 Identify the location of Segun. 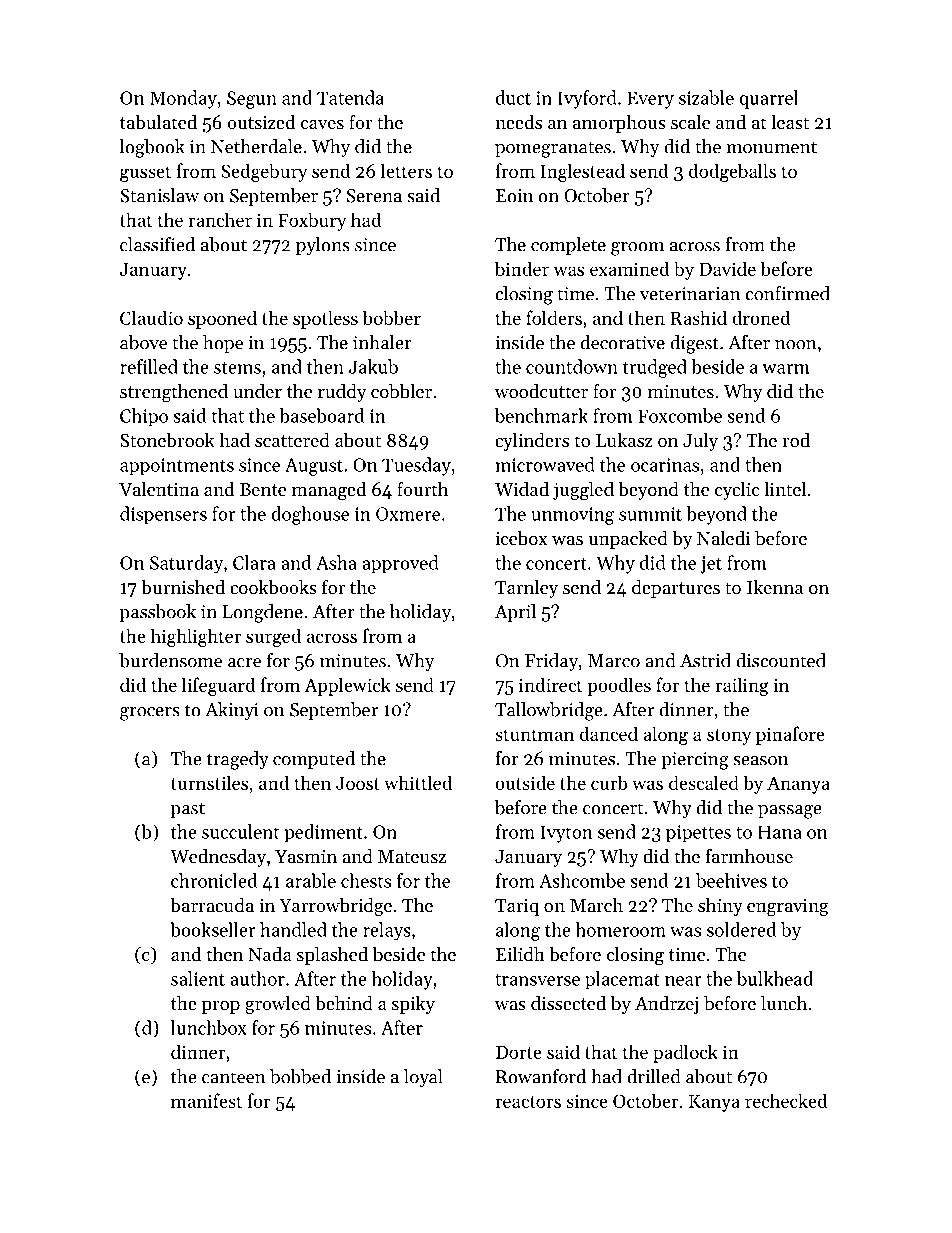
(252, 100).
